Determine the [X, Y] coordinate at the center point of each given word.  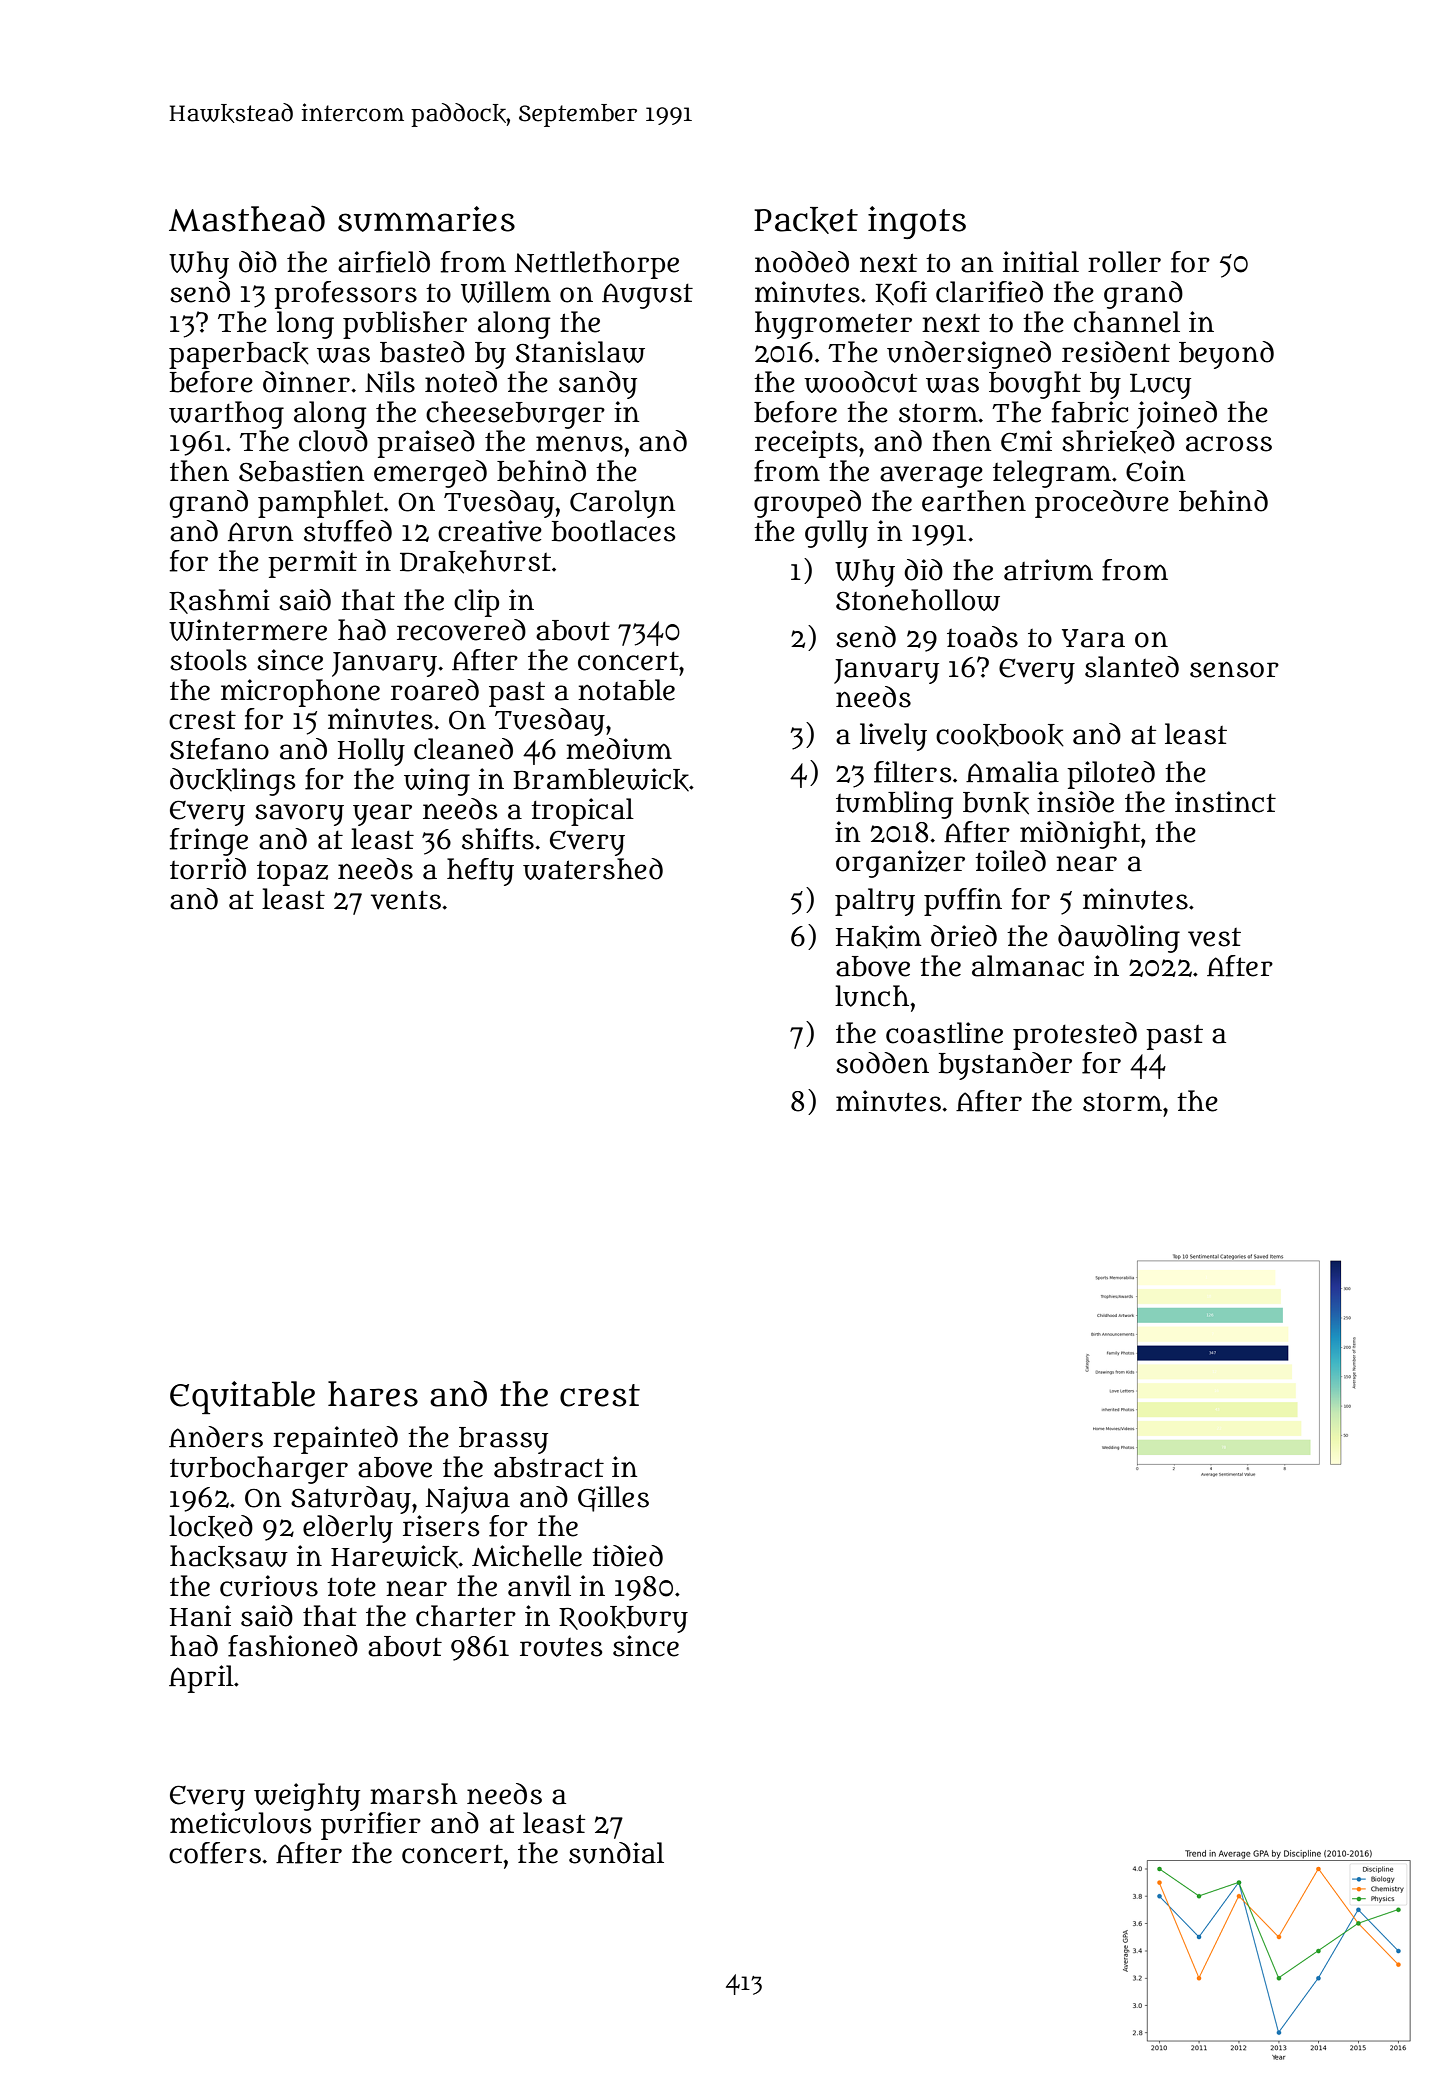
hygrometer [833, 325]
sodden [882, 1063]
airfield [384, 262]
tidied [627, 1556]
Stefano [219, 749]
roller [1124, 262]
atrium [1048, 570]
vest [1214, 937]
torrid [208, 869]
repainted [335, 1440]
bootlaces [613, 531]
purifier [371, 1826]
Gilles [613, 1499]
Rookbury [623, 1619]
